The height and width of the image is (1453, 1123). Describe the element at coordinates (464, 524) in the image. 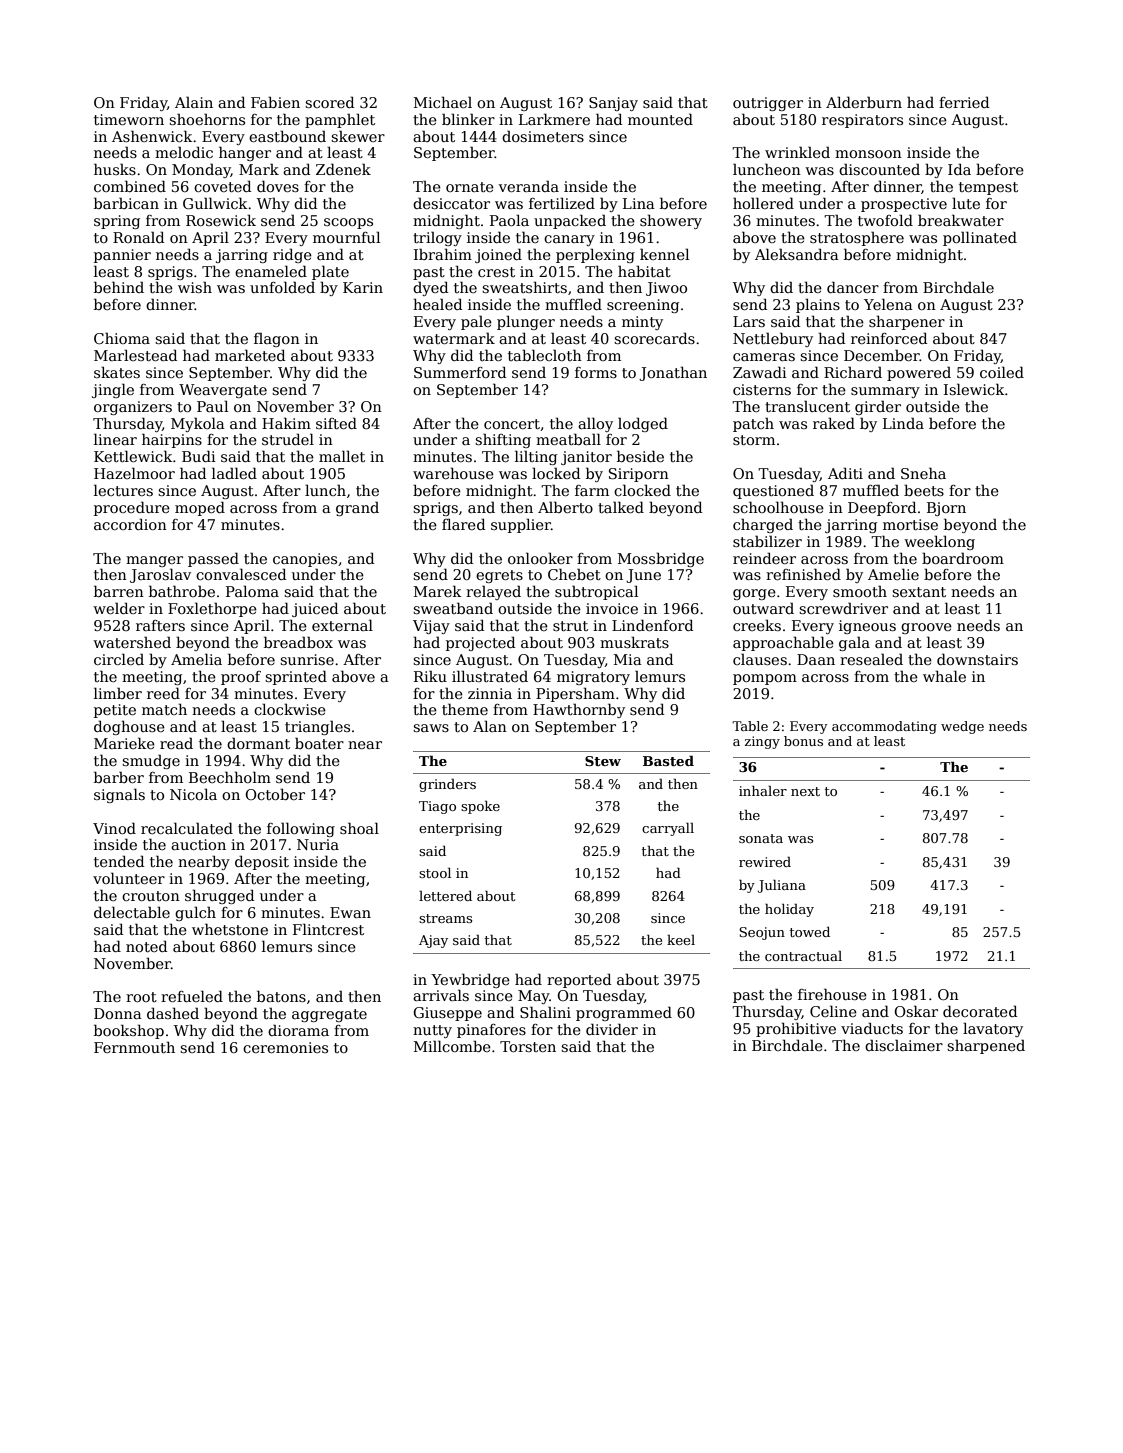

I see `flared` at that location.
